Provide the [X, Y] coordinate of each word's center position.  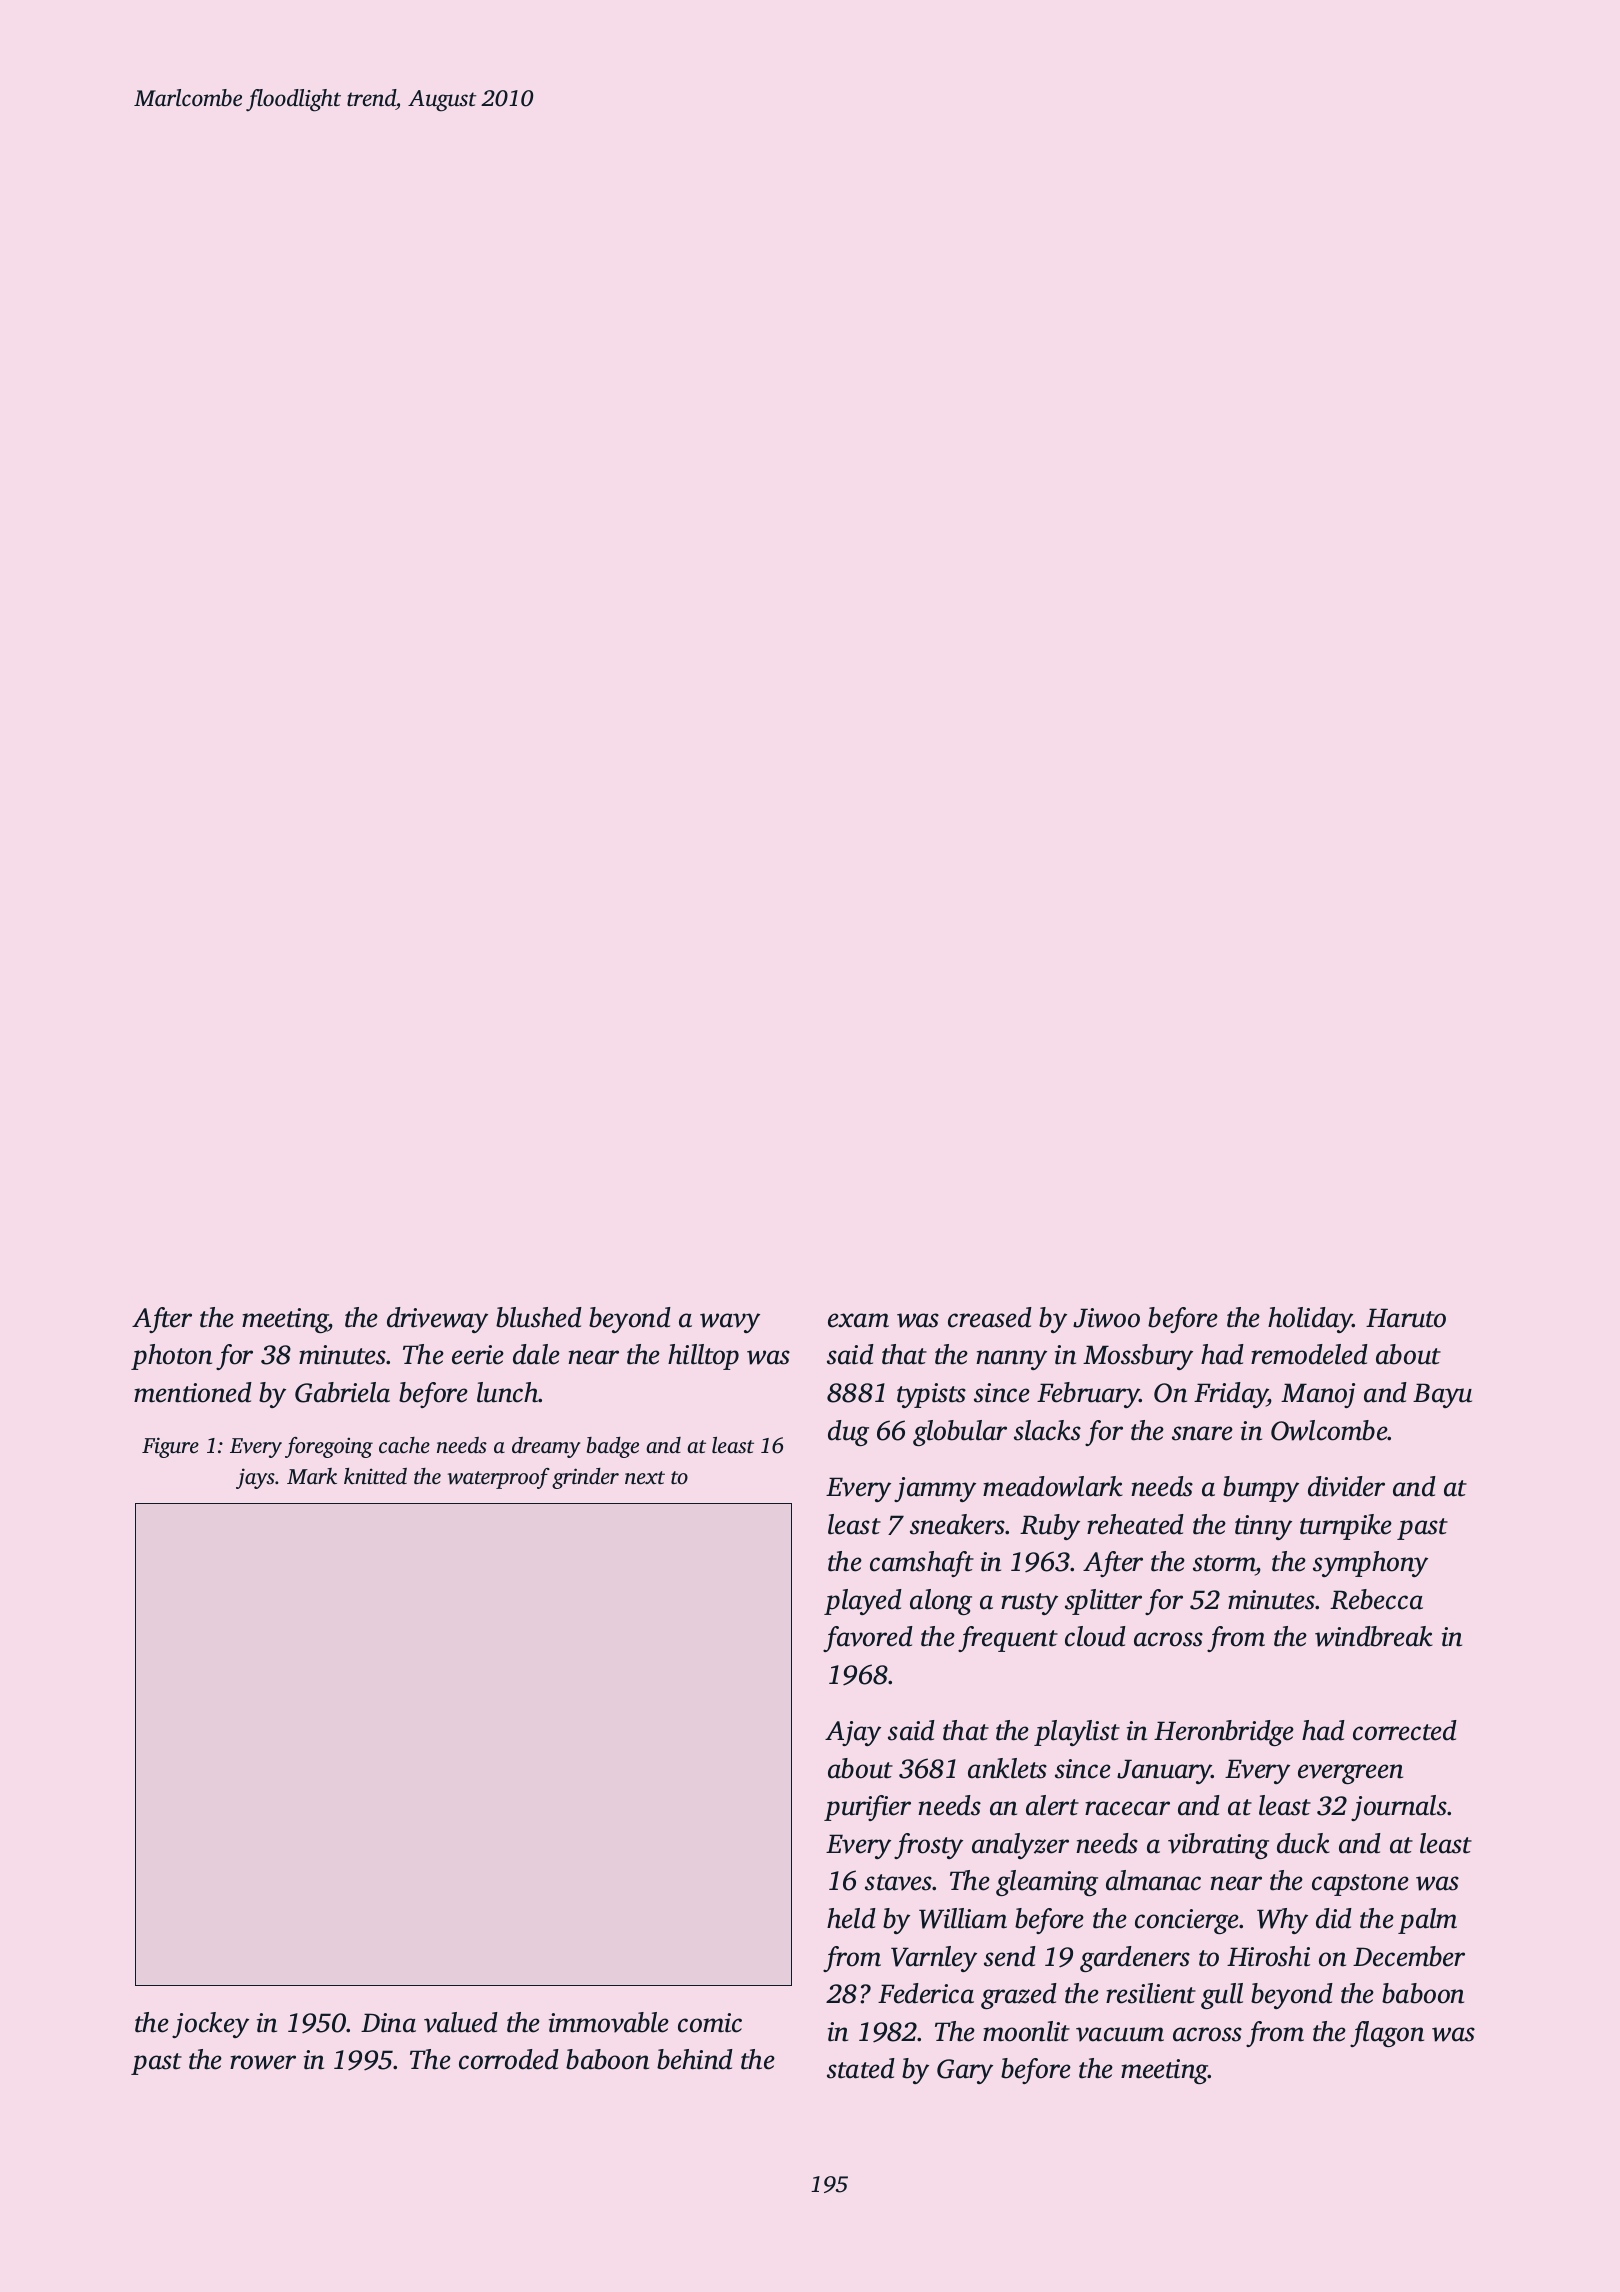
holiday [1310, 1320]
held [851, 1918]
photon [171, 1357]
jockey [210, 2025]
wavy [730, 1323]
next [645, 1477]
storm [1224, 1563]
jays [255, 1478]
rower [263, 2062]
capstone [1360, 1885]
